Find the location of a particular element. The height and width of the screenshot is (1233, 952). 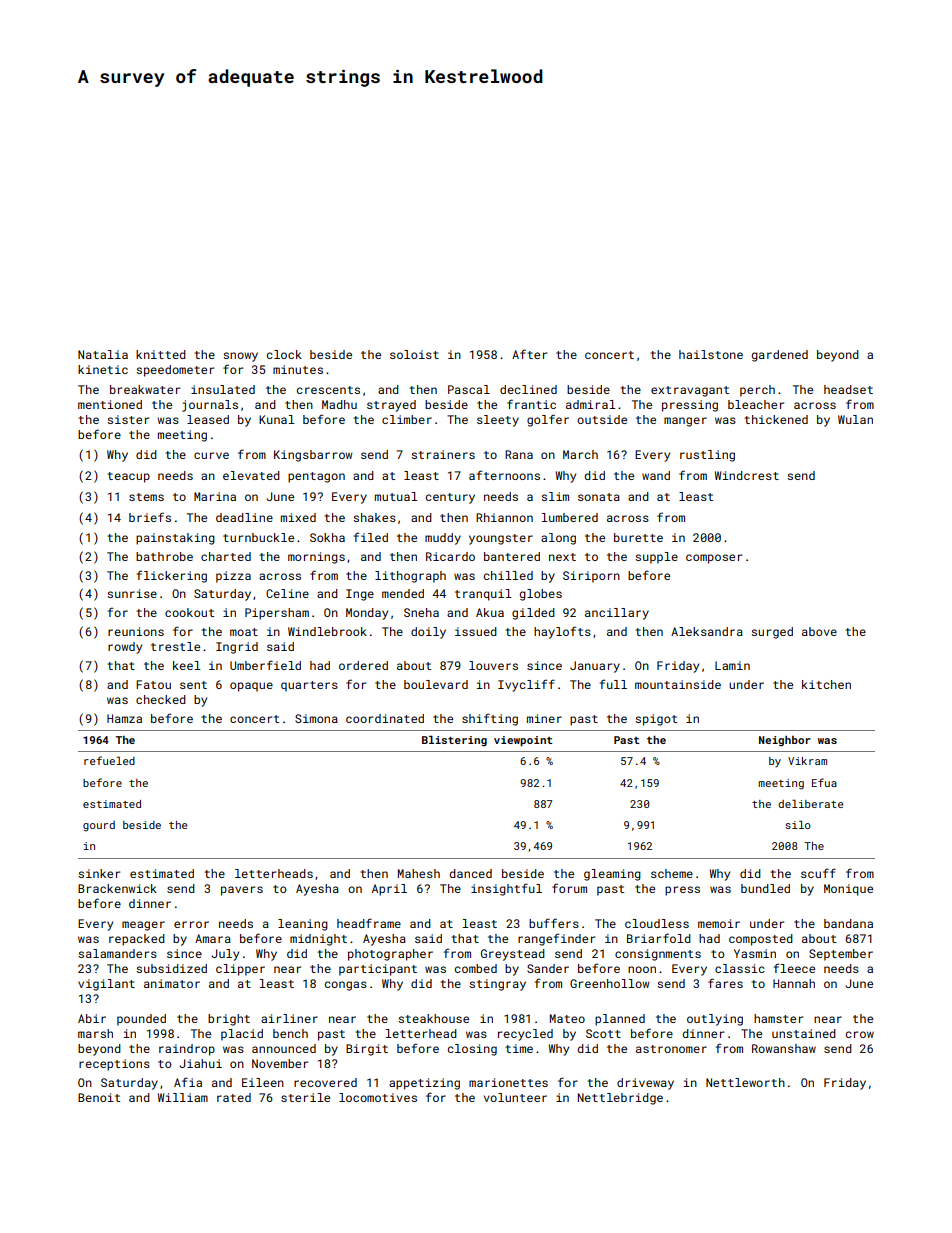

soloist is located at coordinates (414, 354).
